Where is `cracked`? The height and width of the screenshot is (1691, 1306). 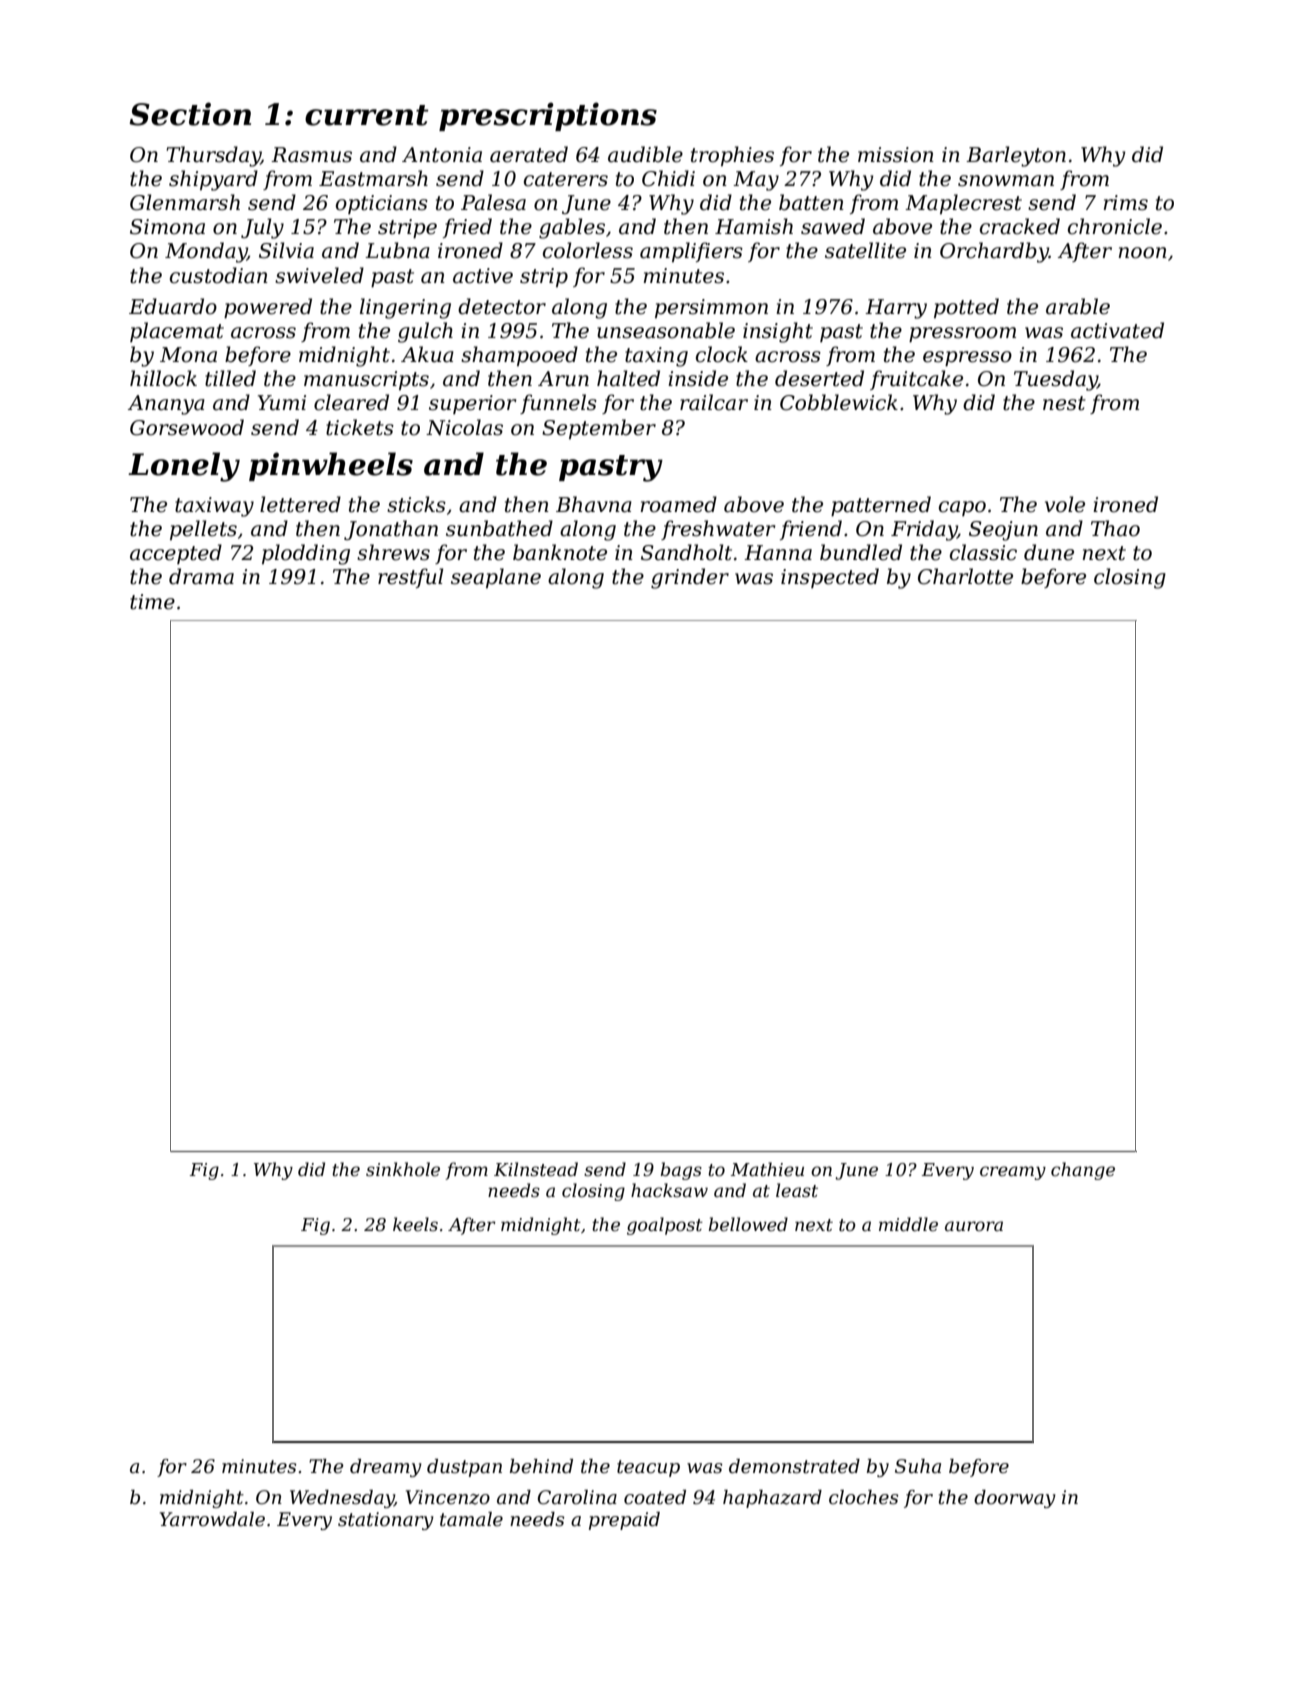 cracked is located at coordinates (1020, 226).
